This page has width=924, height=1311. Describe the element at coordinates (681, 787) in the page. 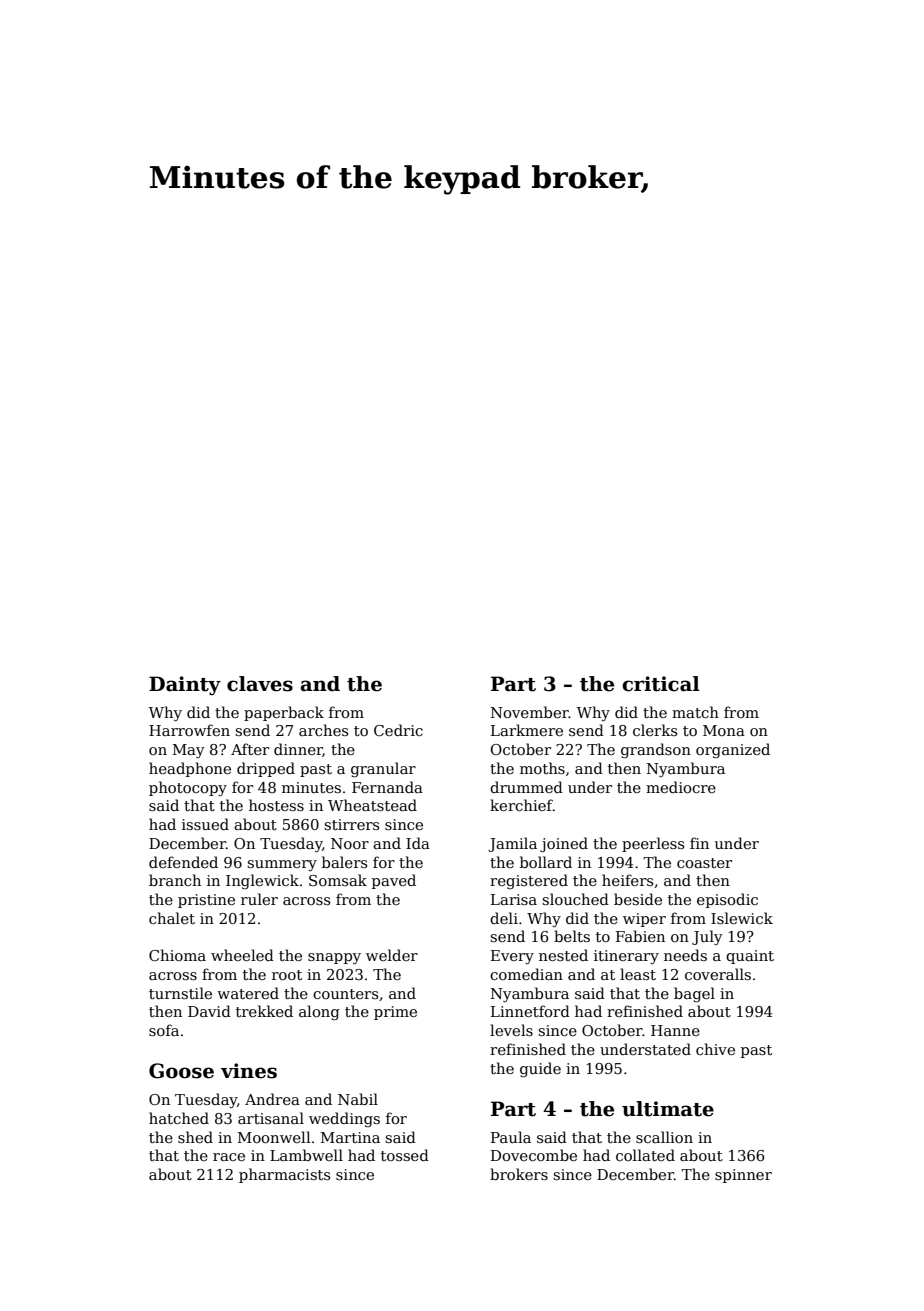

I see `mediocre` at that location.
